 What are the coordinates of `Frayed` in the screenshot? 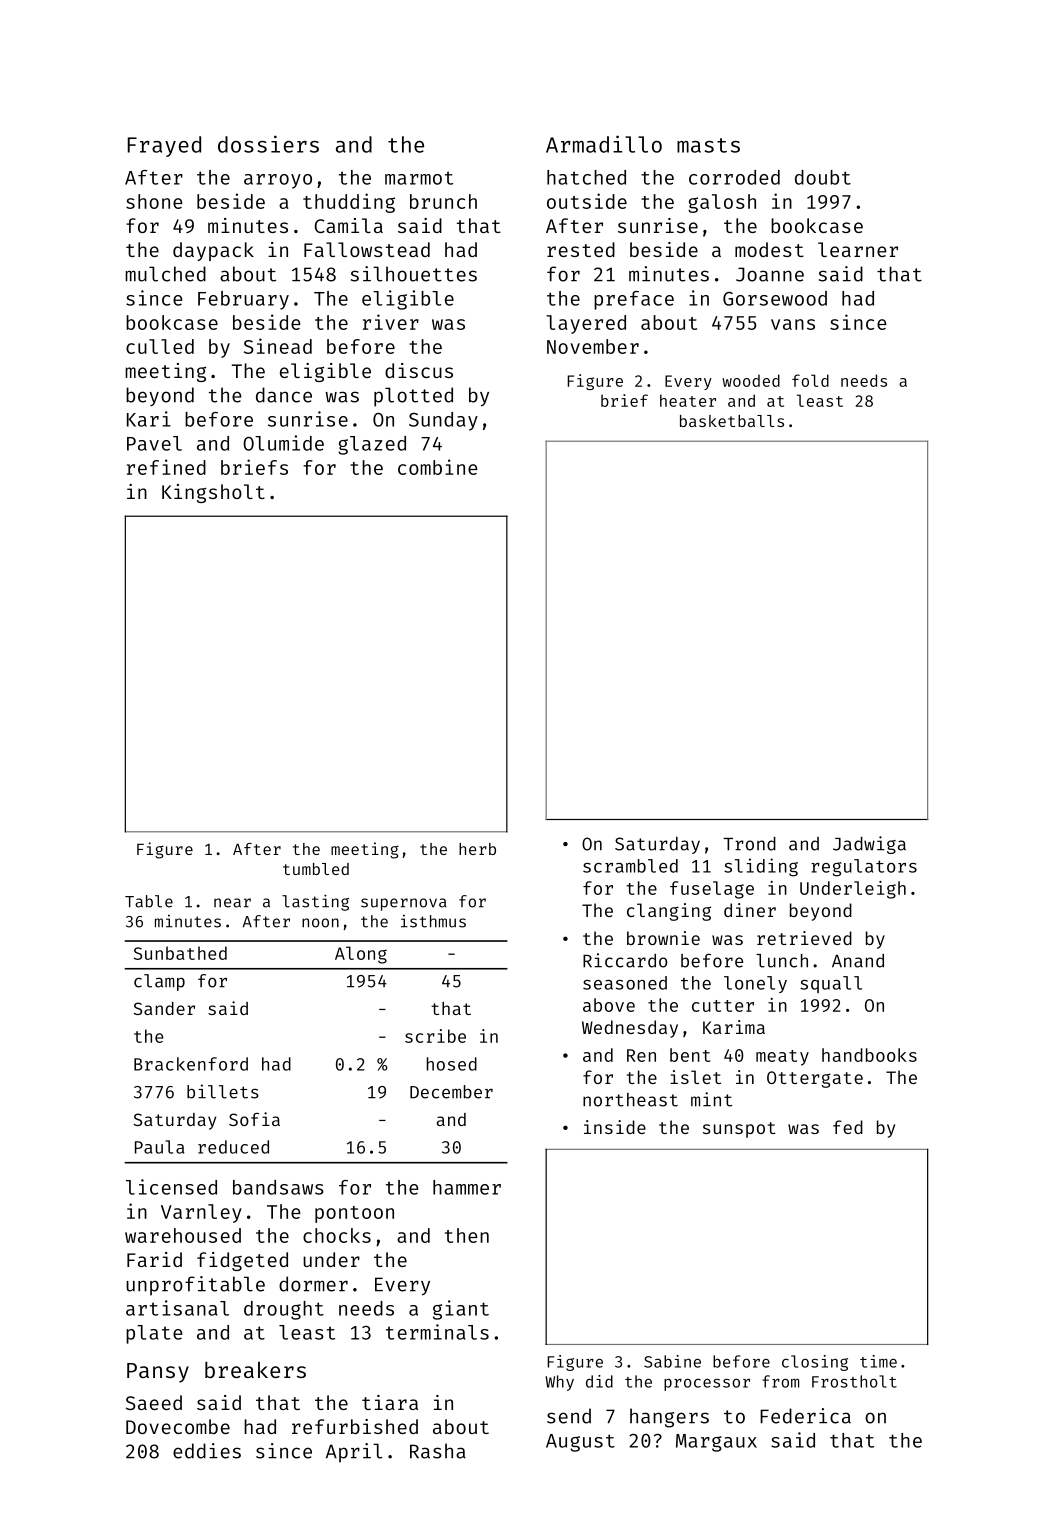 It's located at (164, 146).
